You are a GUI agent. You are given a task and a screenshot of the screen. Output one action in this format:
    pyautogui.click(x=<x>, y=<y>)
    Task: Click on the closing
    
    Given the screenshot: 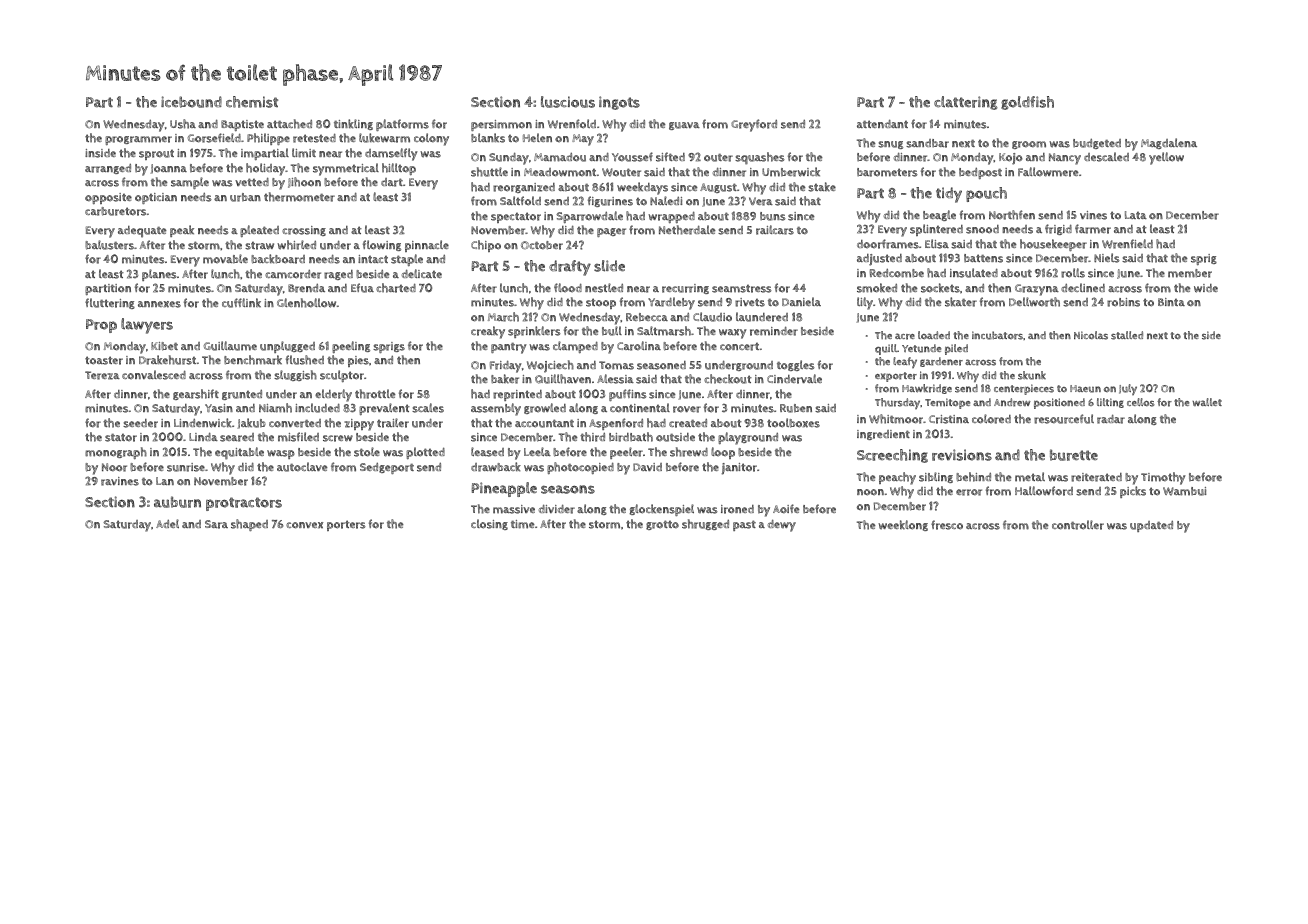 What is the action you would take?
    pyautogui.click(x=489, y=524)
